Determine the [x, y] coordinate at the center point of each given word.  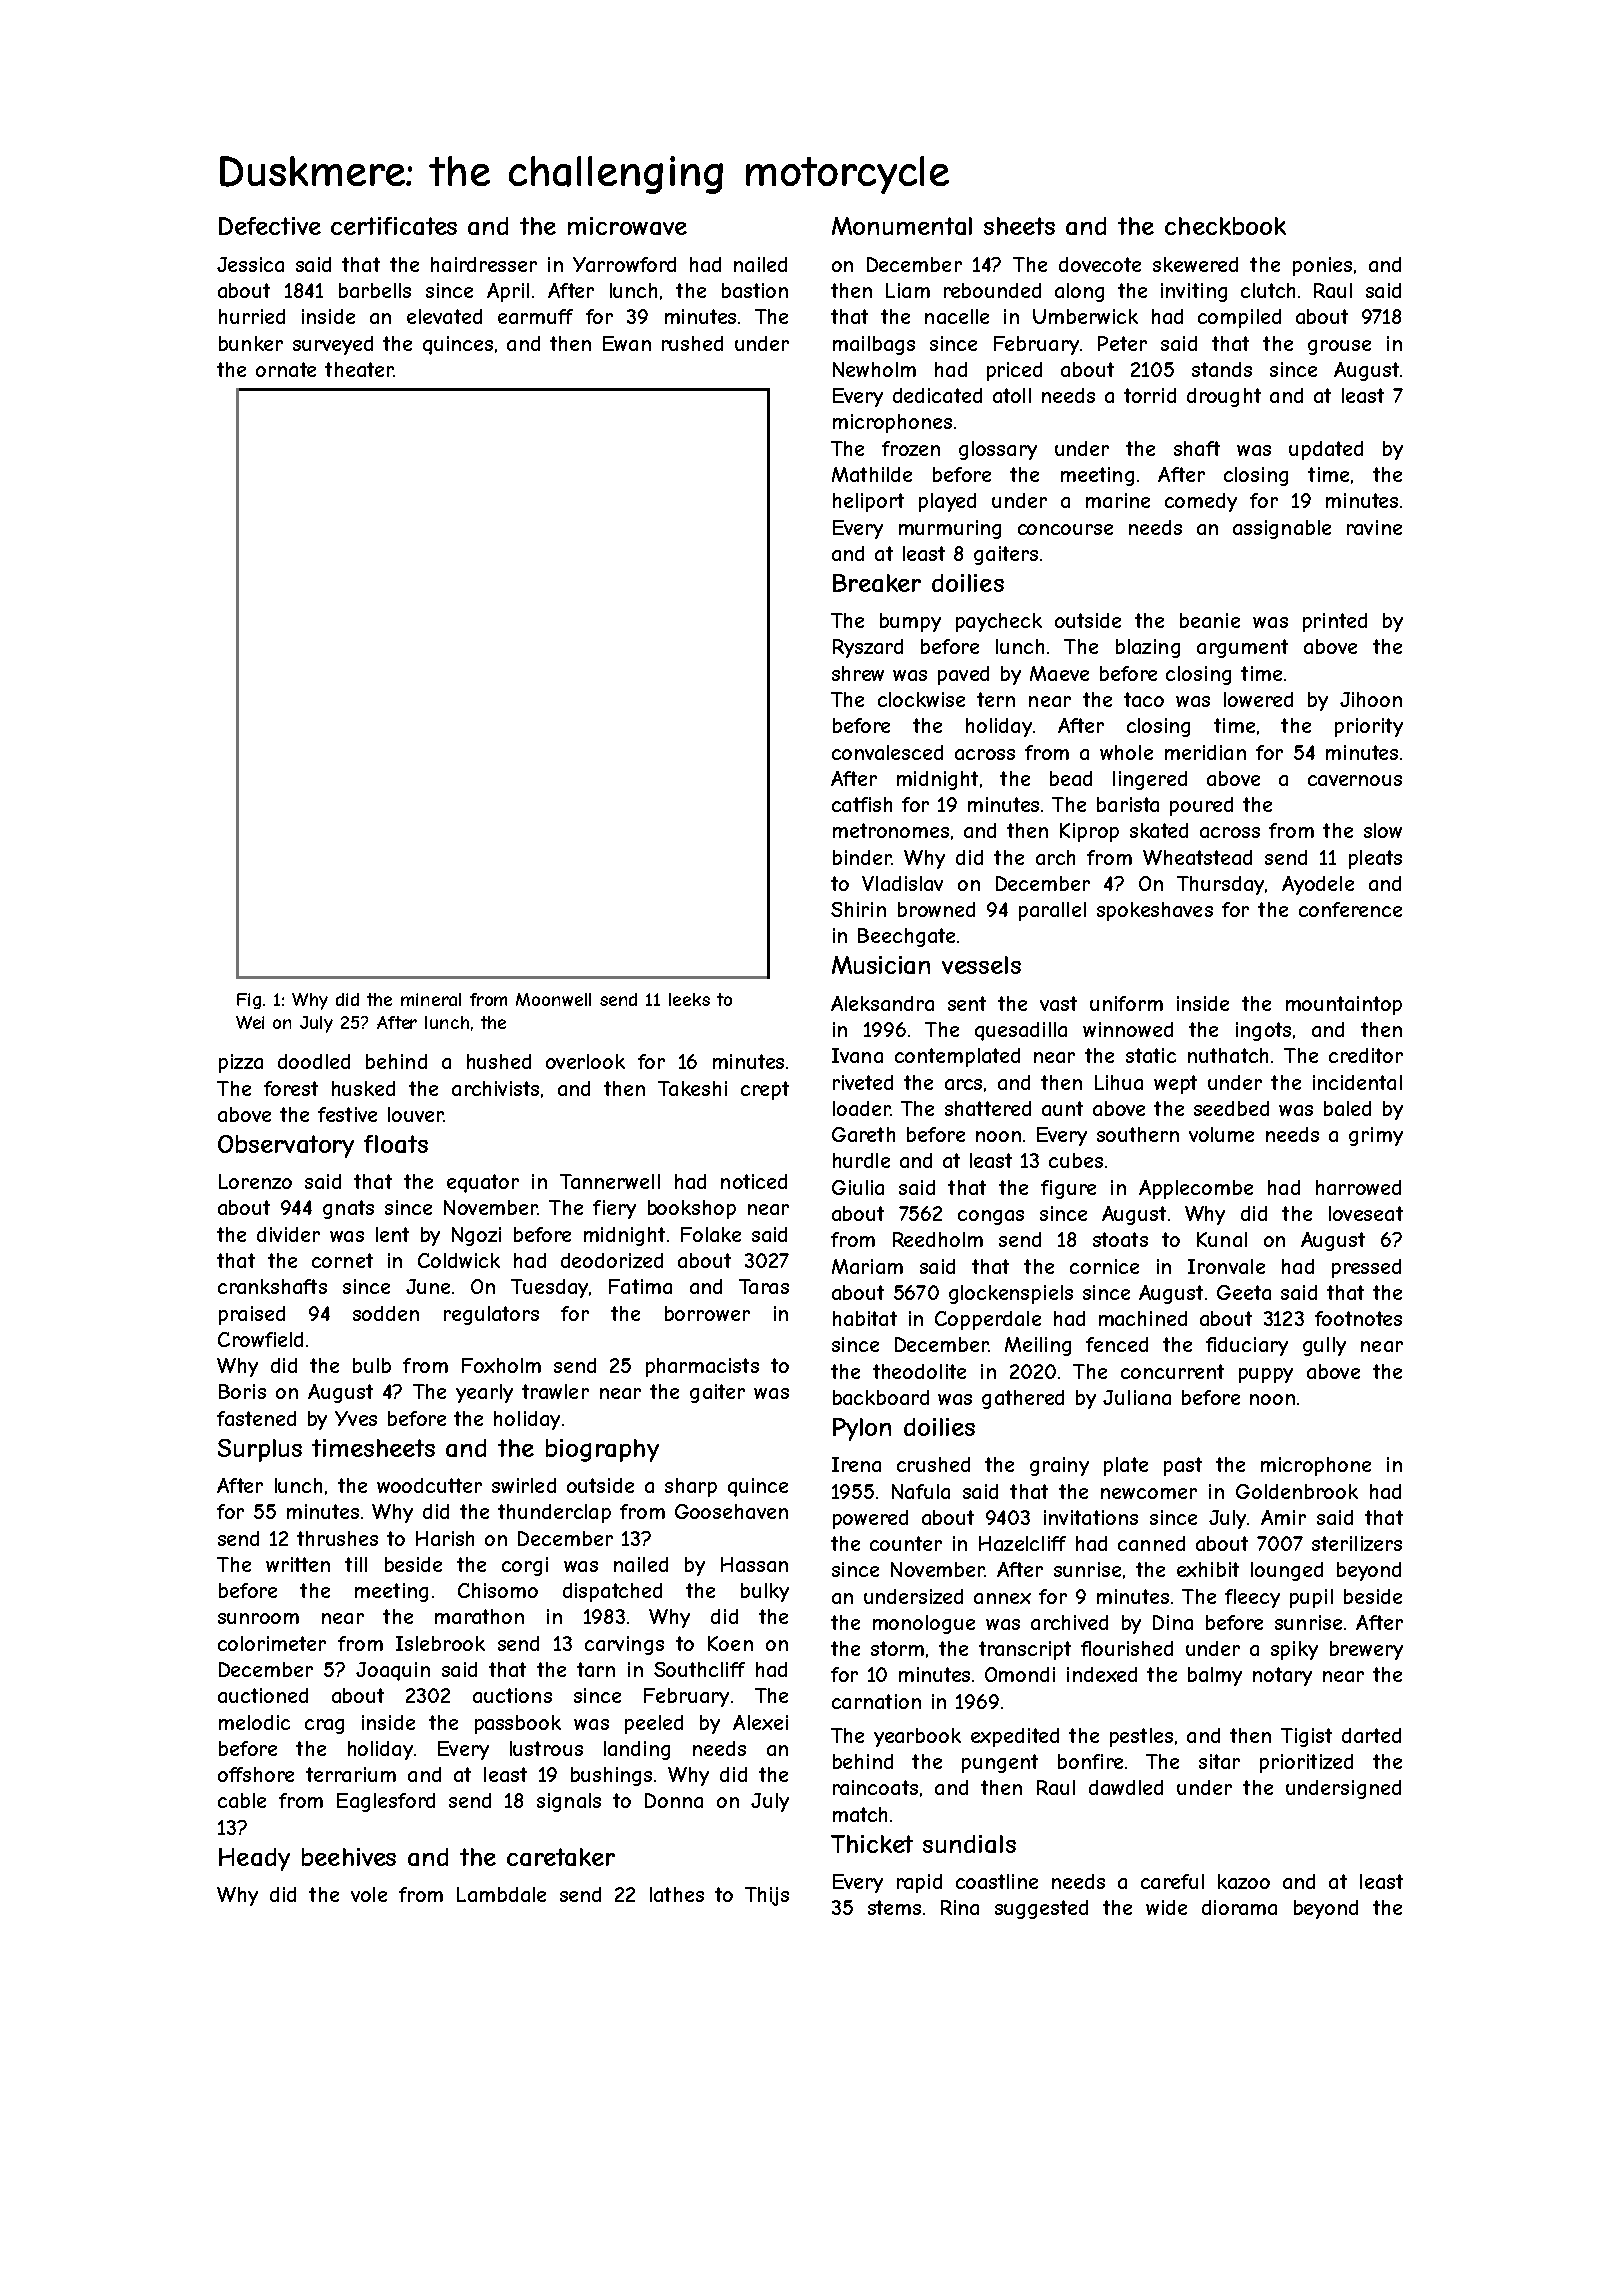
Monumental [902, 226]
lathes [677, 1894]
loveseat [1366, 1213]
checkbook [1225, 226]
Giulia [858, 1187]
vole [369, 1894]
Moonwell [553, 999]
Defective [270, 226]
